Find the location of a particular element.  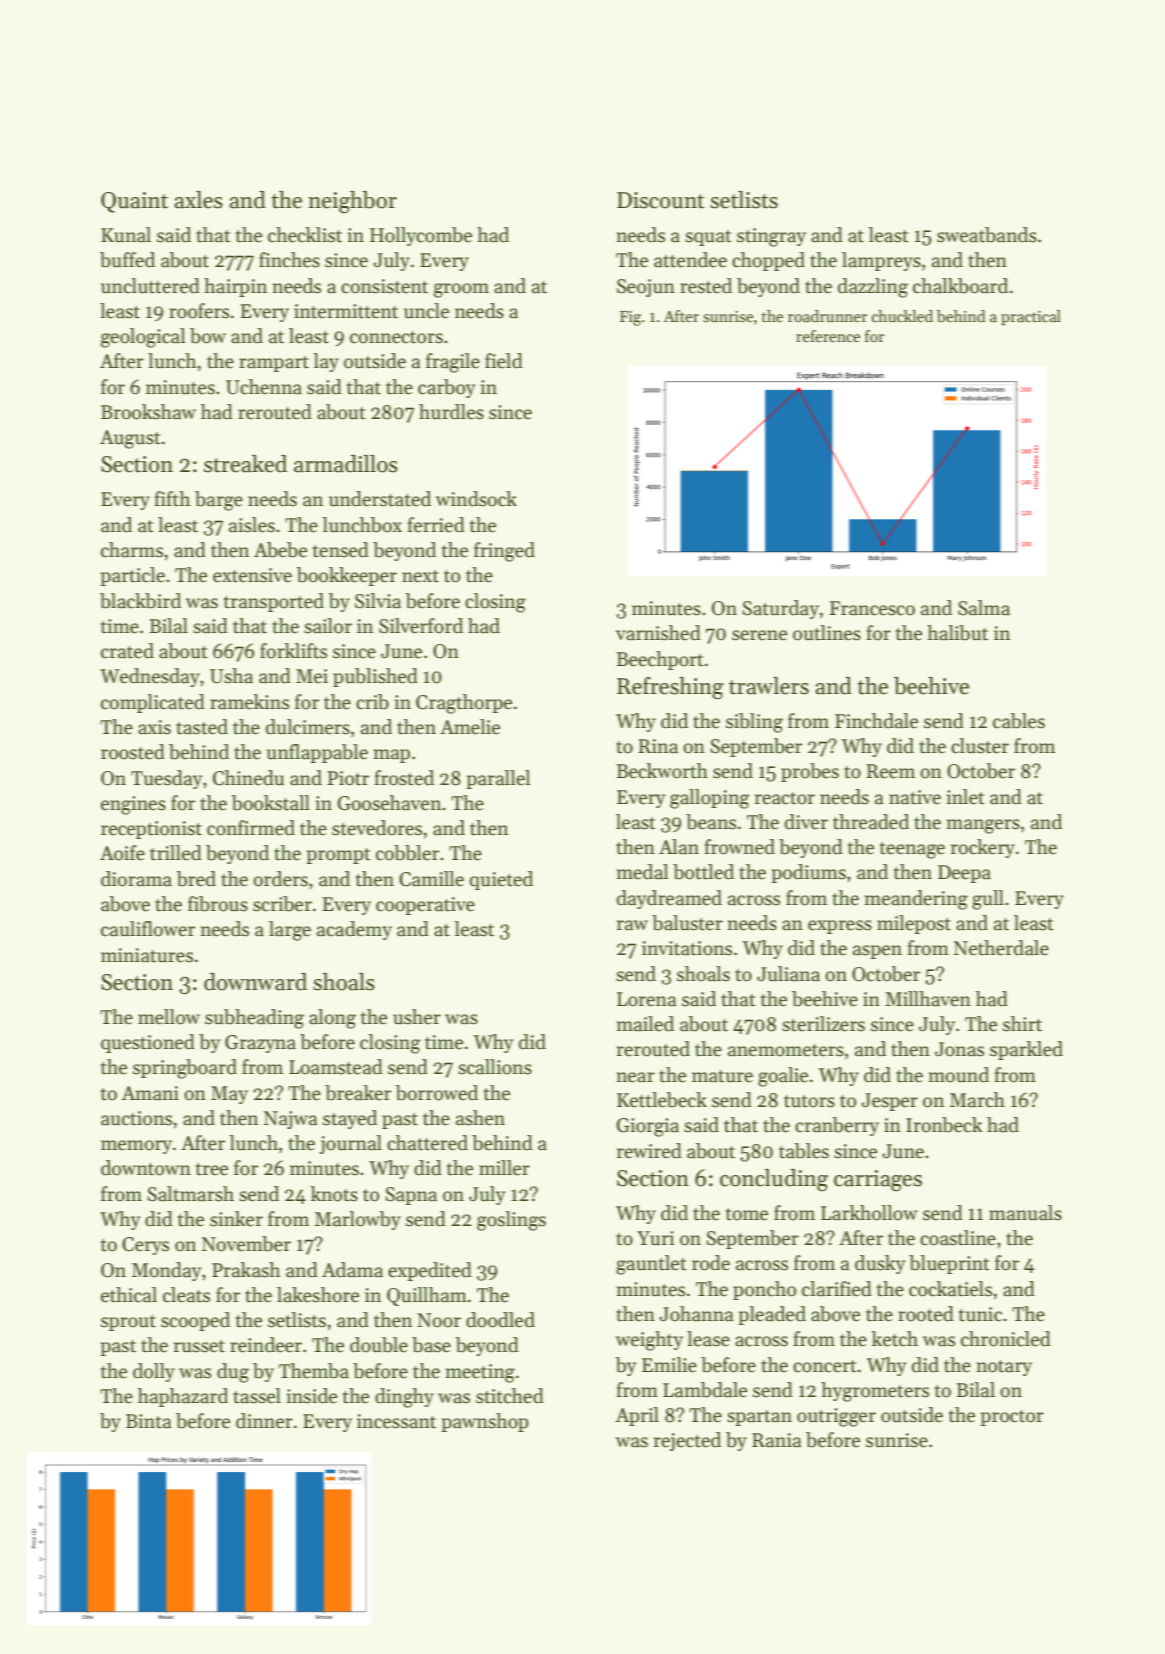

pawnshop is located at coordinates (485, 1422).
